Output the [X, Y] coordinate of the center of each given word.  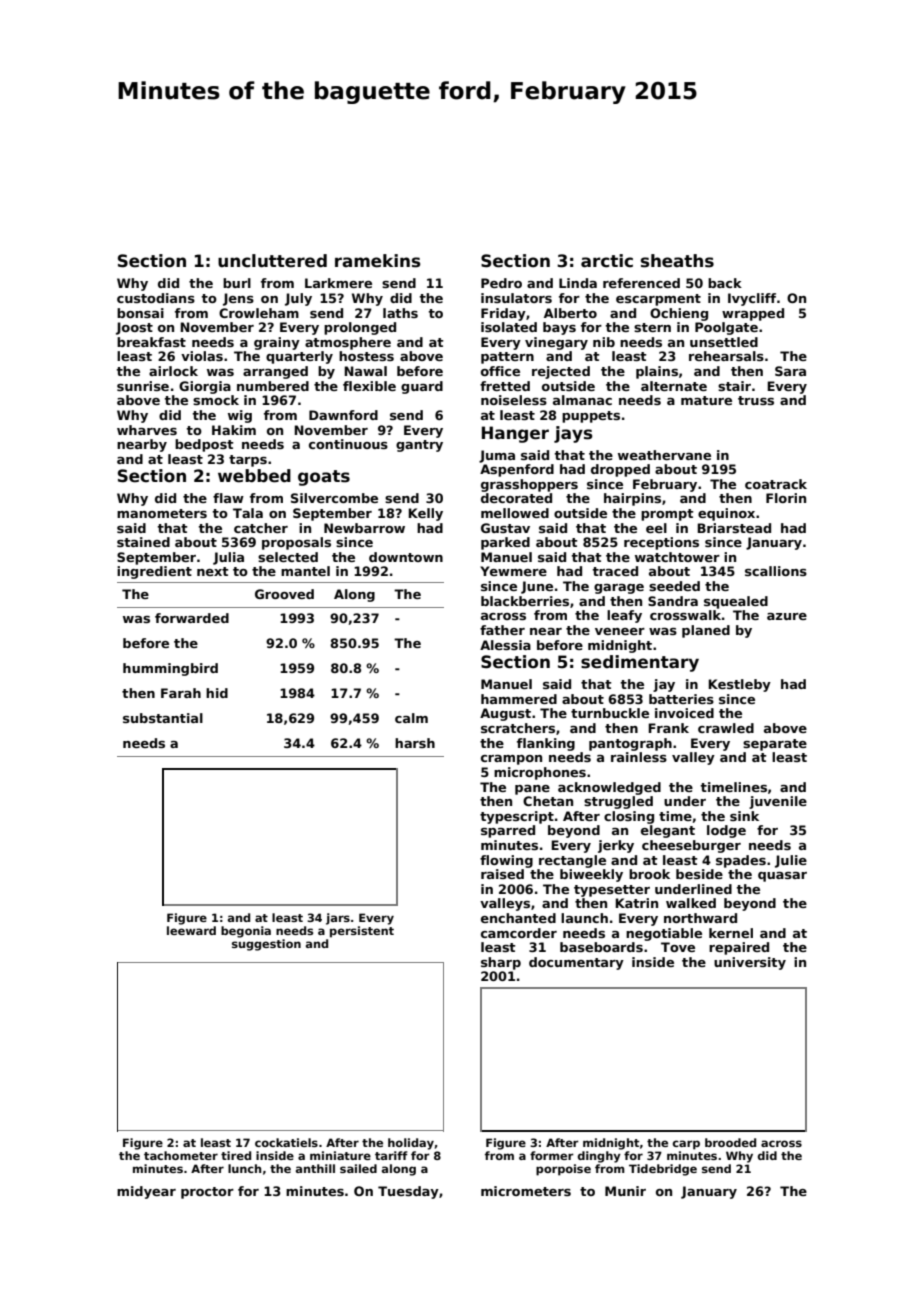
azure [787, 616]
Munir [625, 1191]
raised [502, 874]
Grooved [284, 594]
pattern [507, 358]
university [750, 963]
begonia [246, 932]
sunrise [143, 386]
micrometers [526, 1191]
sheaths [677, 261]
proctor [207, 1193]
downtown [406, 557]
